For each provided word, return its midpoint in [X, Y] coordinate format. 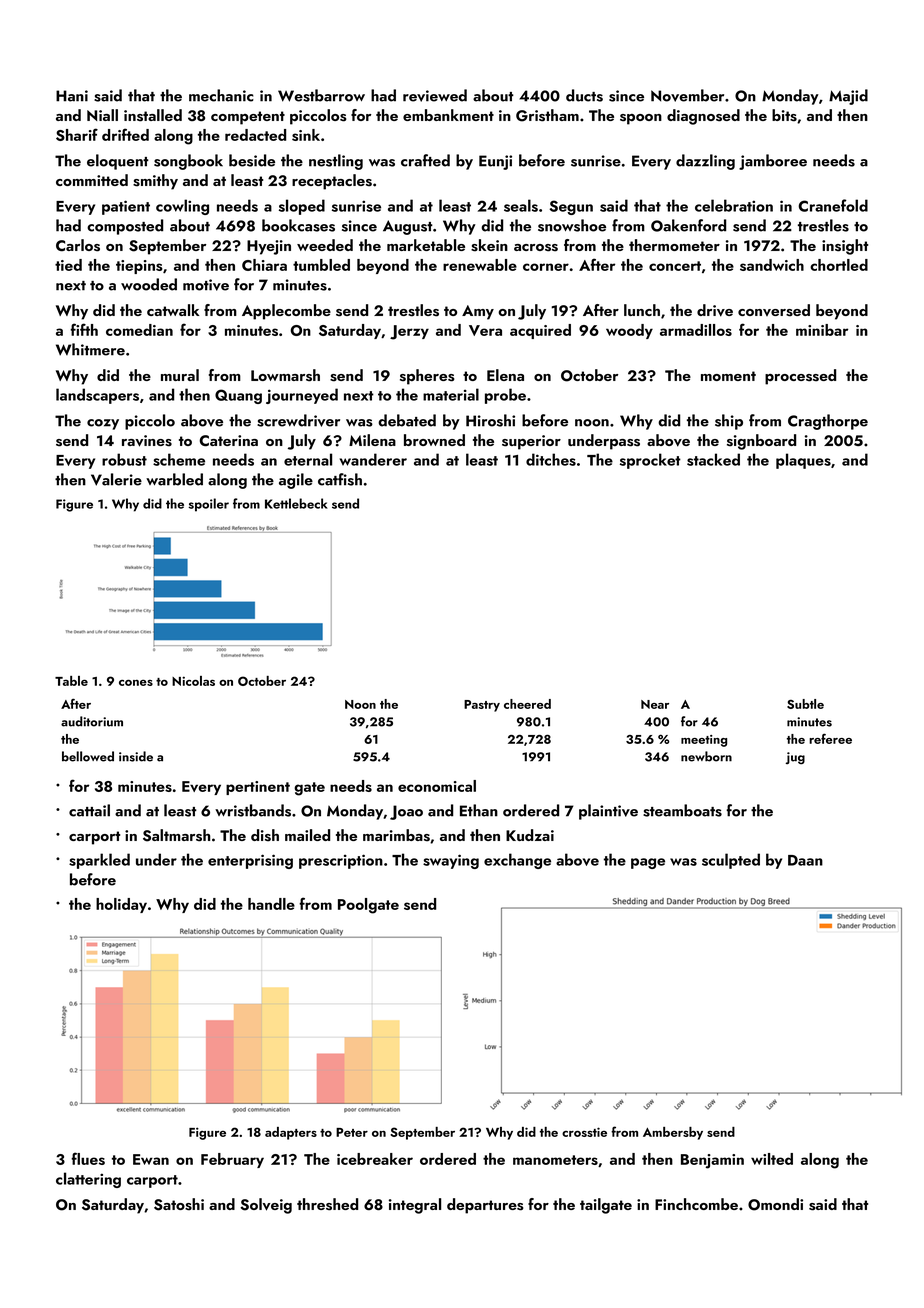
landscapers [97, 396]
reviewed [435, 95]
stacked [713, 459]
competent [248, 118]
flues [88, 1158]
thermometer [674, 245]
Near [655, 704]
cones [136, 683]
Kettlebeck [296, 503]
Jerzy [409, 332]
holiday [121, 905]
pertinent [258, 788]
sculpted [731, 861]
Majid [848, 97]
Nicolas [193, 681]
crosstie [584, 1132]
